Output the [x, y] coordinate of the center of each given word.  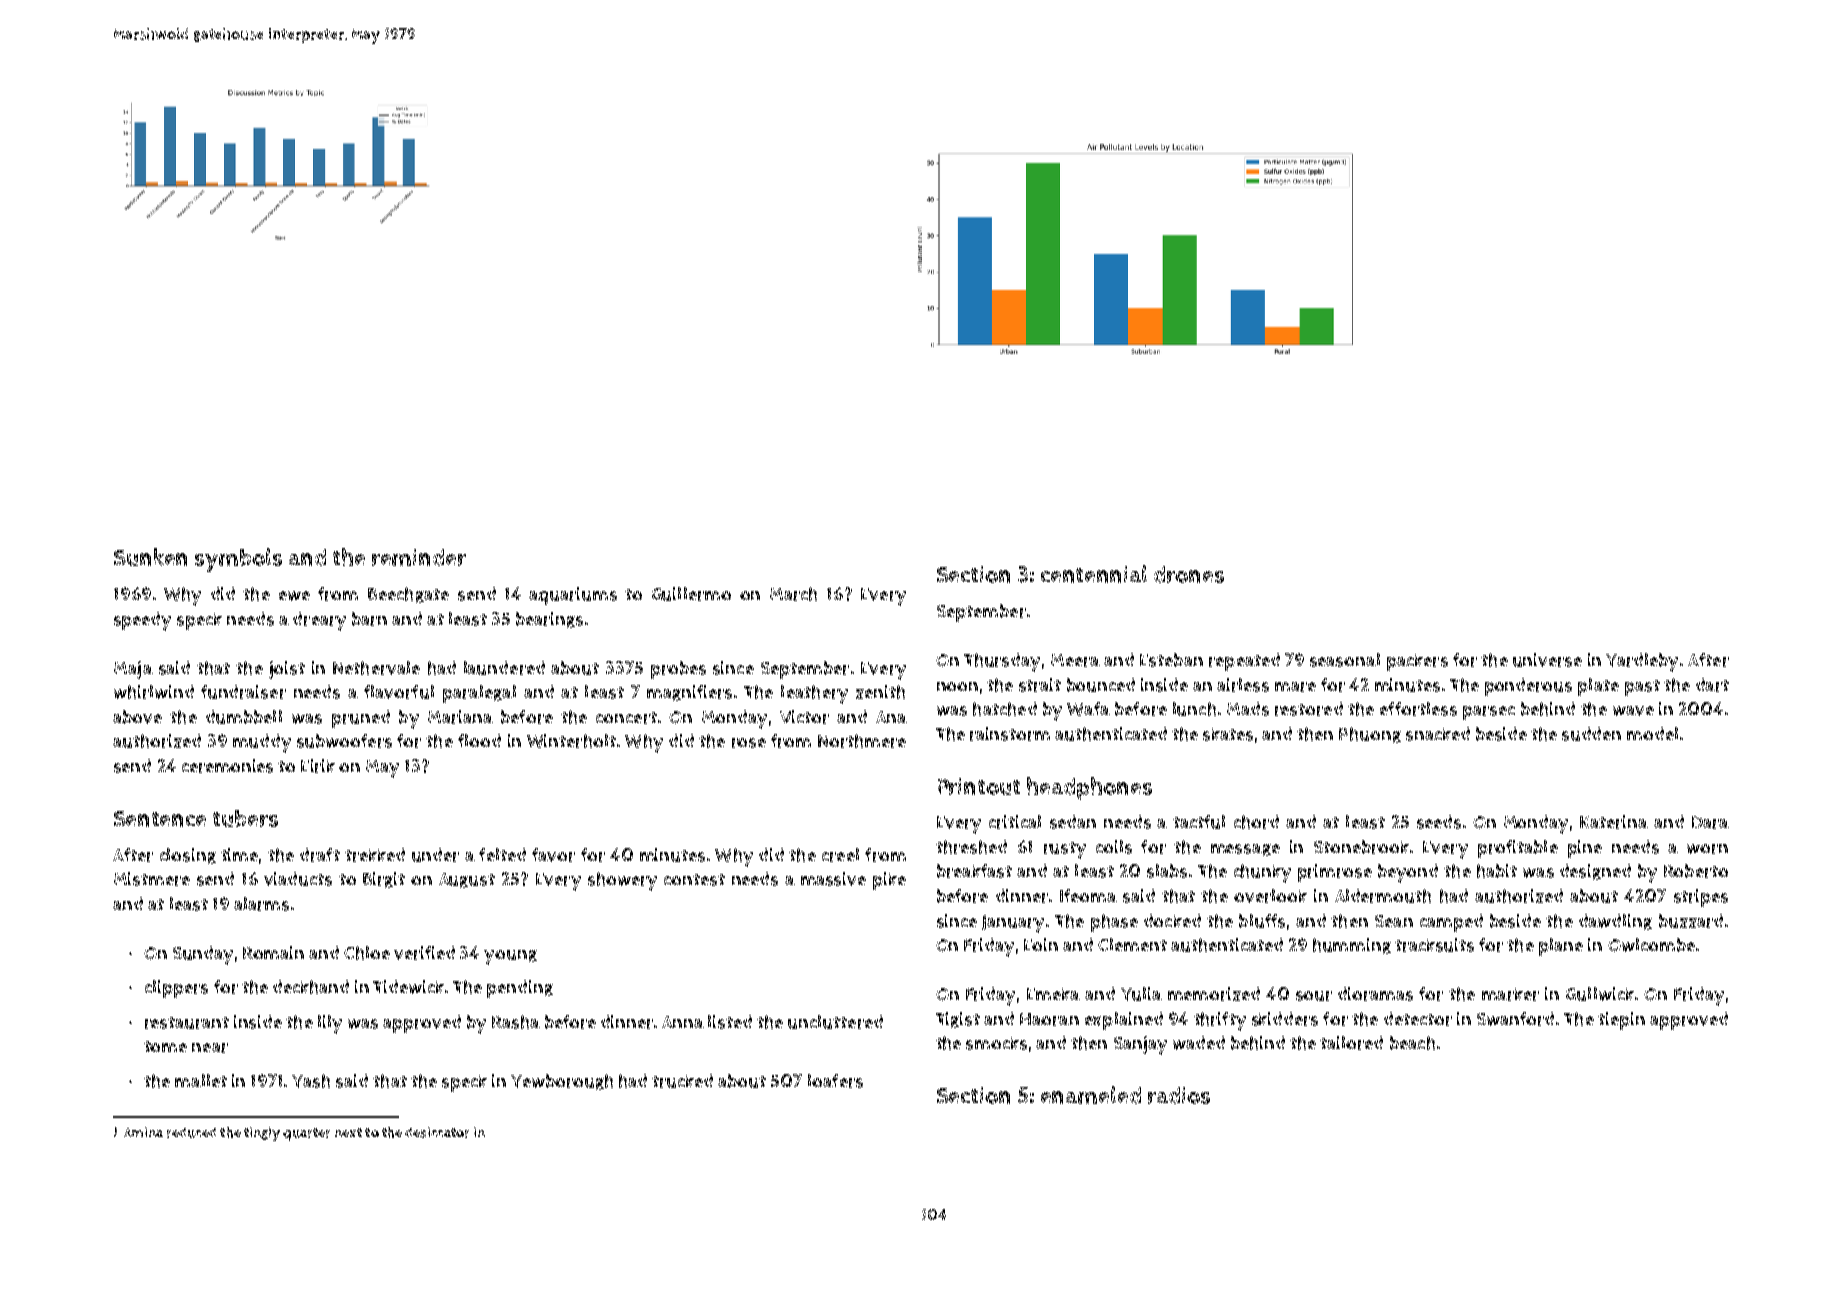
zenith [880, 692]
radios [1179, 1095]
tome [165, 1046]
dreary [319, 621]
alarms [261, 904]
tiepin [1621, 1021]
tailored [1351, 1043]
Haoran [1049, 1019]
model [1652, 733]
